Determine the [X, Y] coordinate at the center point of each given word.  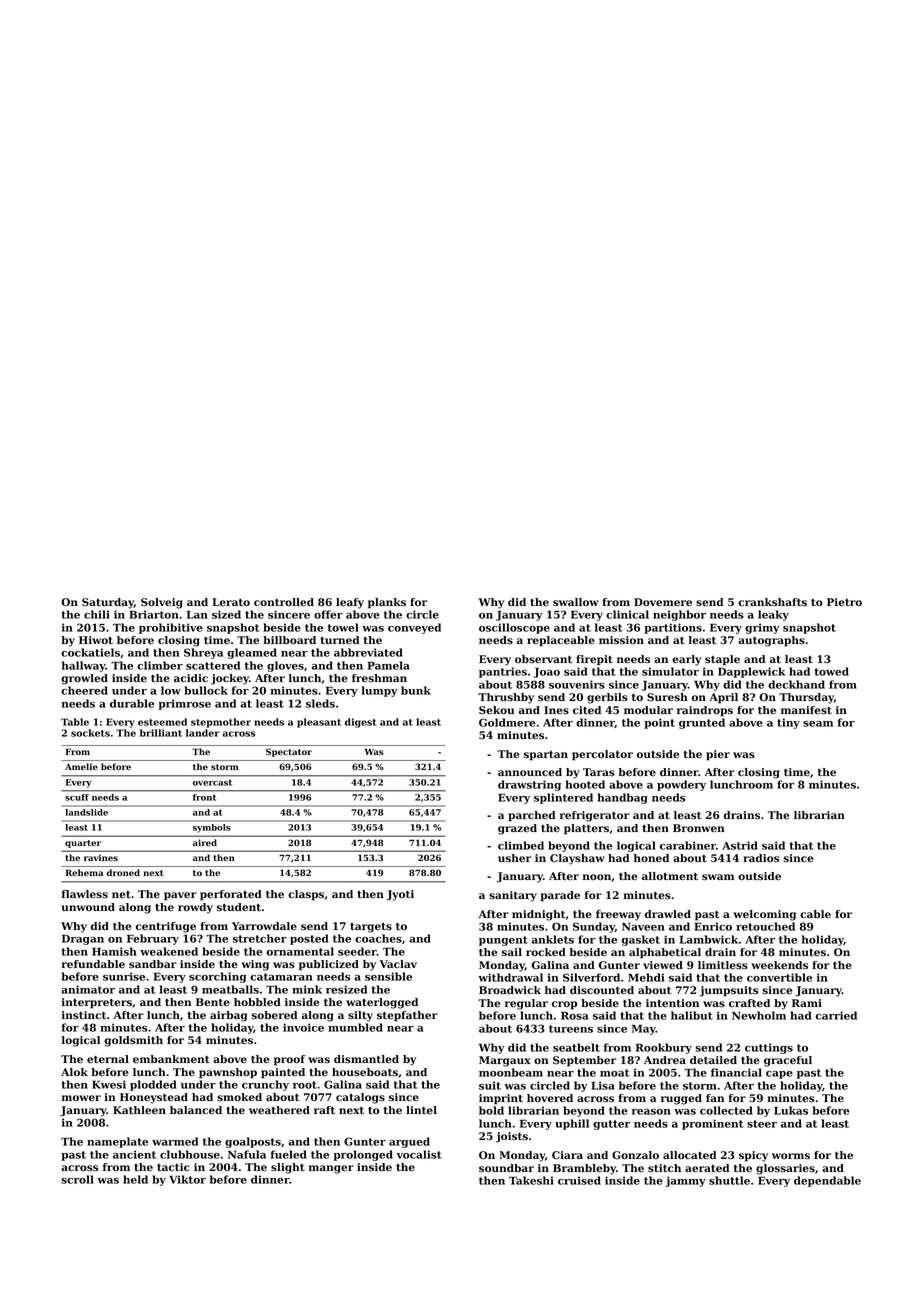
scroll [77, 1179]
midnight [538, 915]
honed [651, 858]
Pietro [844, 602]
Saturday [108, 603]
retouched [765, 926]
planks [387, 603]
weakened [169, 951]
